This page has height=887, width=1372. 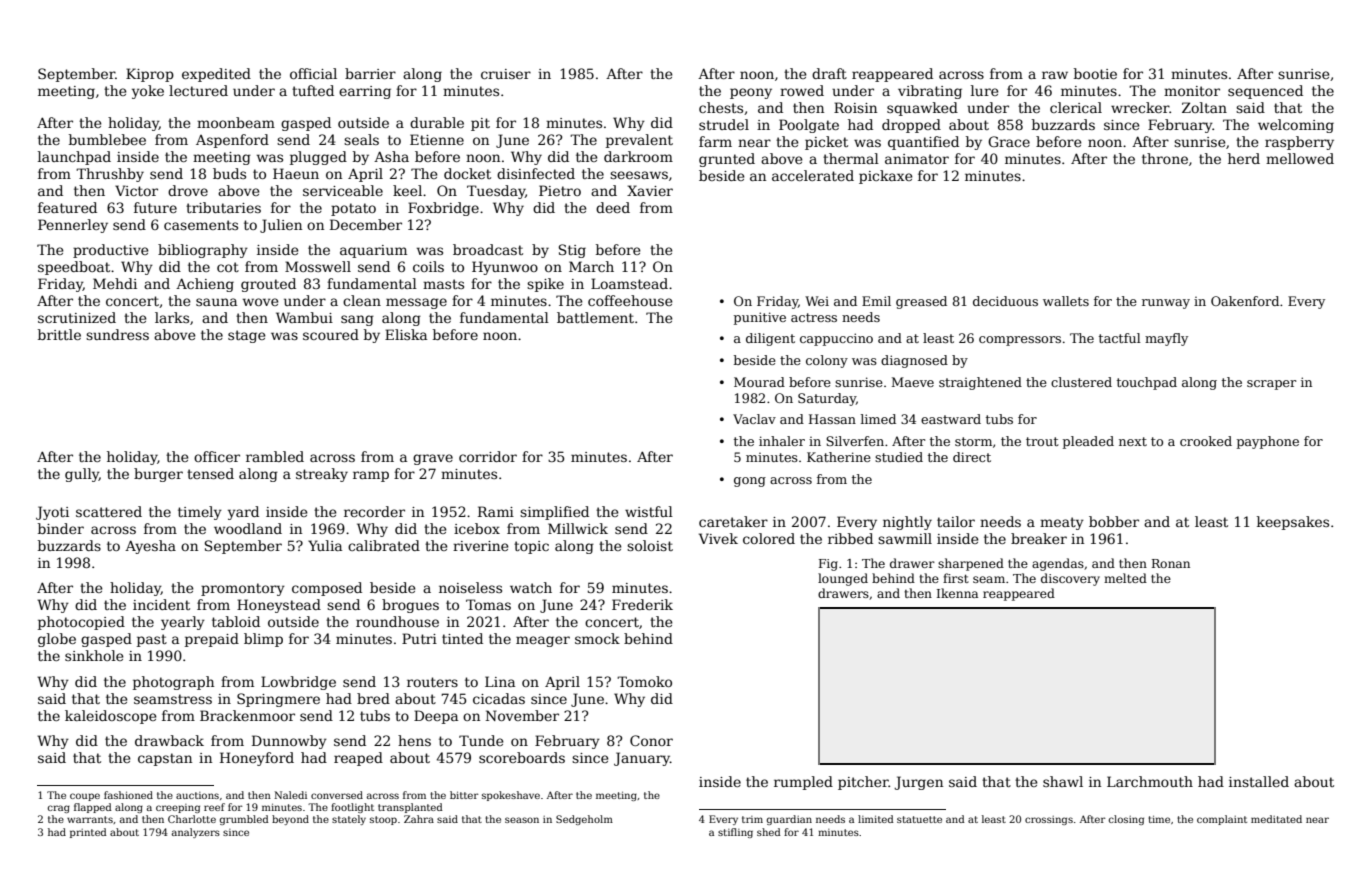 What do you see at coordinates (327, 589) in the page?
I see `composed` at bounding box center [327, 589].
